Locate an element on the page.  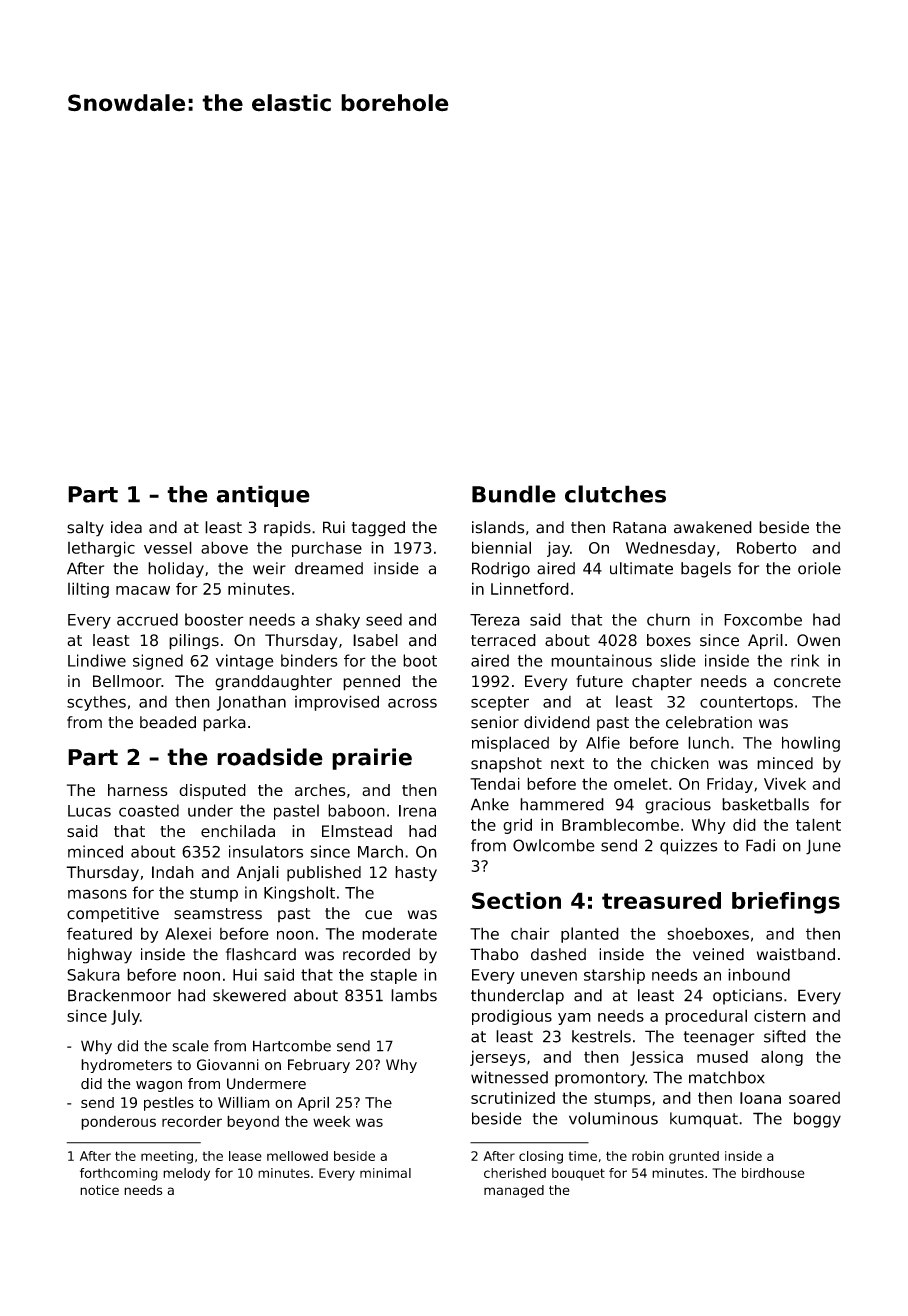
managed is located at coordinates (514, 1191).
